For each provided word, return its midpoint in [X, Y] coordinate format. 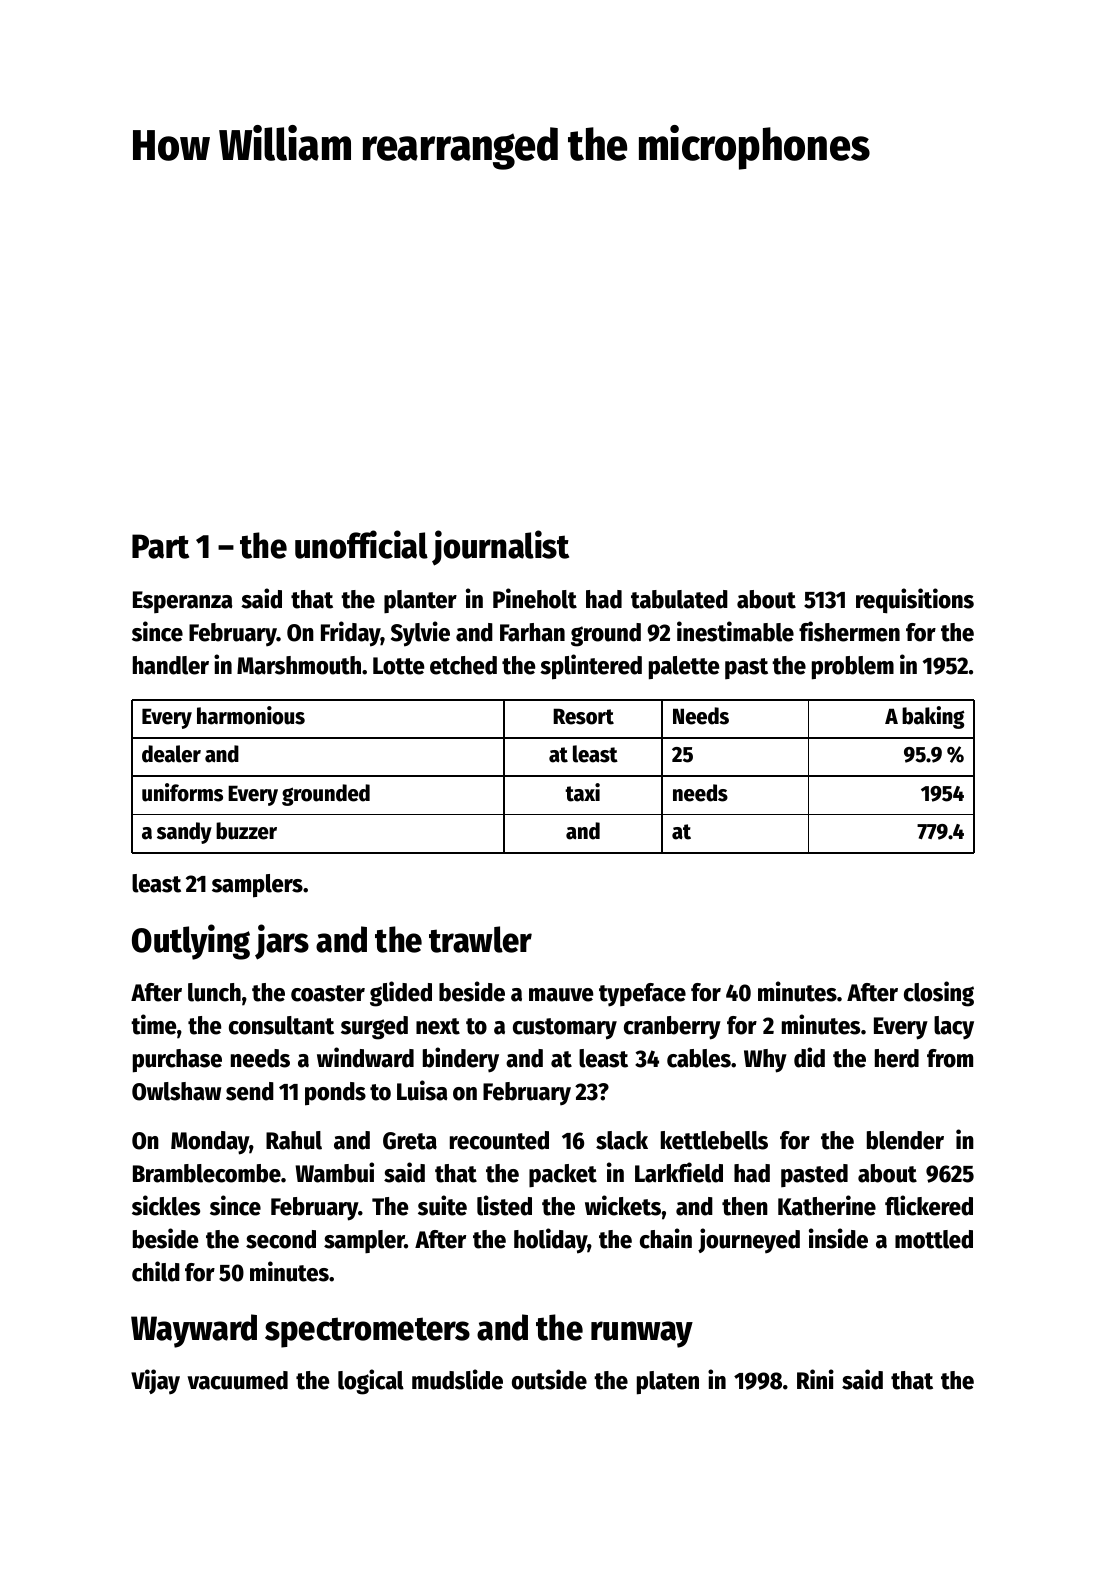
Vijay [155, 1382]
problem [853, 668]
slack [622, 1140]
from [950, 1058]
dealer [171, 754]
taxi [582, 792]
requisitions [915, 601]
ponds [335, 1094]
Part [160, 546]
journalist [500, 548]
